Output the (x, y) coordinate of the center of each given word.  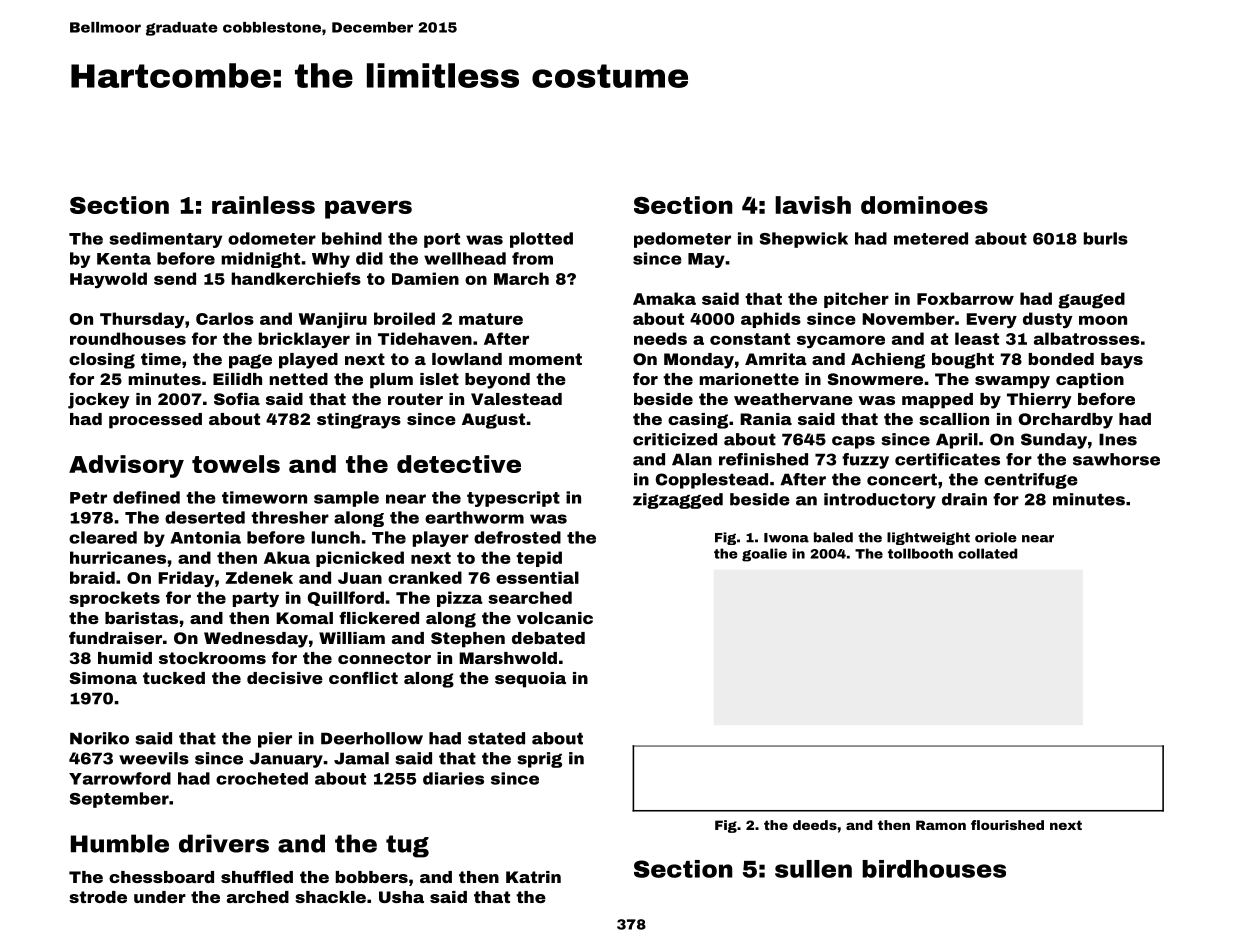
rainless (263, 205)
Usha (401, 897)
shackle (330, 897)
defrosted (517, 537)
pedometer (682, 240)
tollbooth (920, 553)
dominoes (924, 205)
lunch (336, 537)
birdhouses (934, 869)
